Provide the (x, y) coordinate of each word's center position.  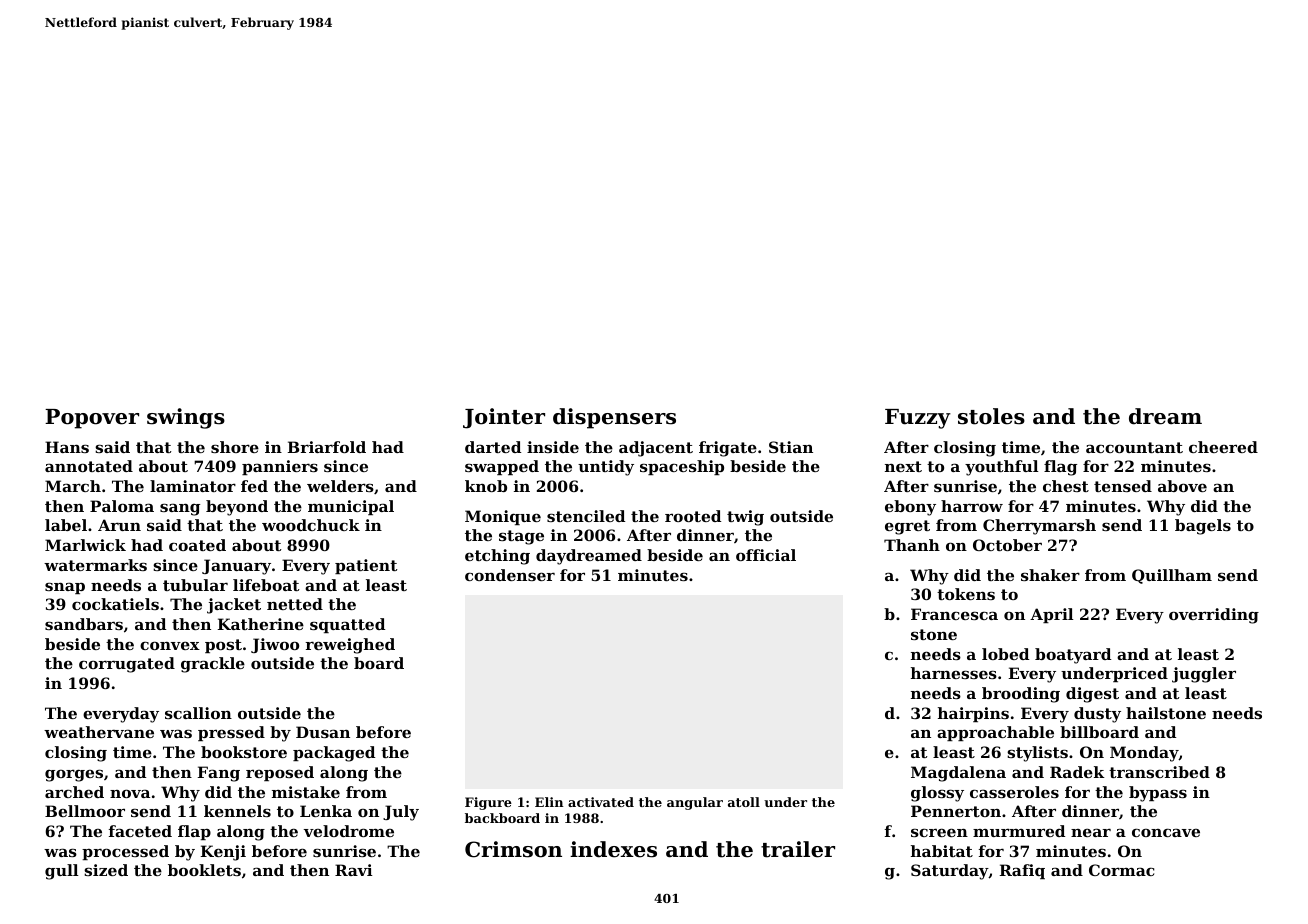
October (1007, 545)
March (73, 486)
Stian (791, 447)
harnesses (954, 673)
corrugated (127, 665)
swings (186, 418)
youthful (1001, 468)
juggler (1204, 675)
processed (125, 852)
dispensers (614, 418)
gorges (74, 775)
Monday (1144, 754)
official (766, 555)
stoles (991, 416)
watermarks (95, 565)
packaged (334, 754)
